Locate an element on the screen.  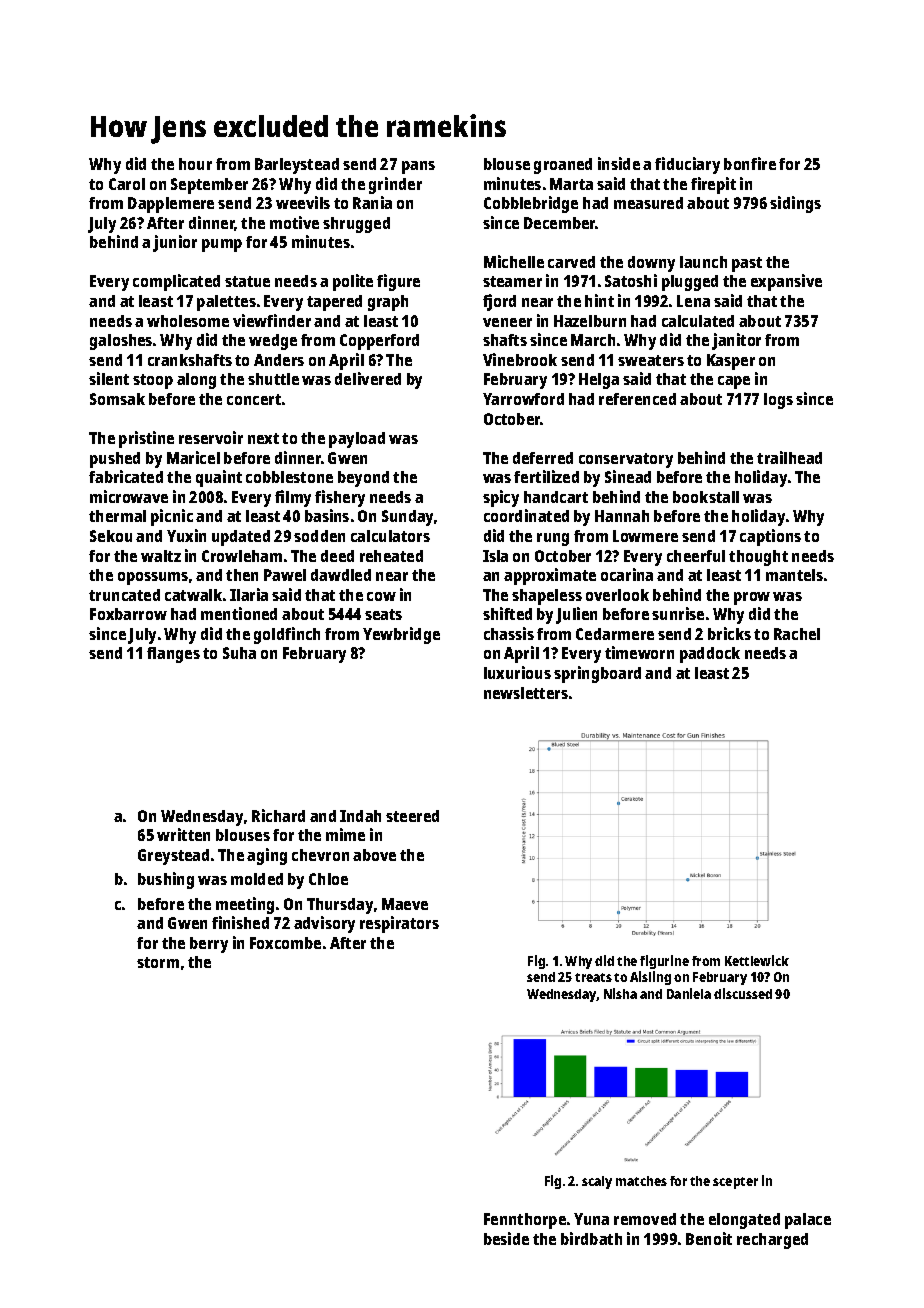
Nisha is located at coordinates (620, 993).
